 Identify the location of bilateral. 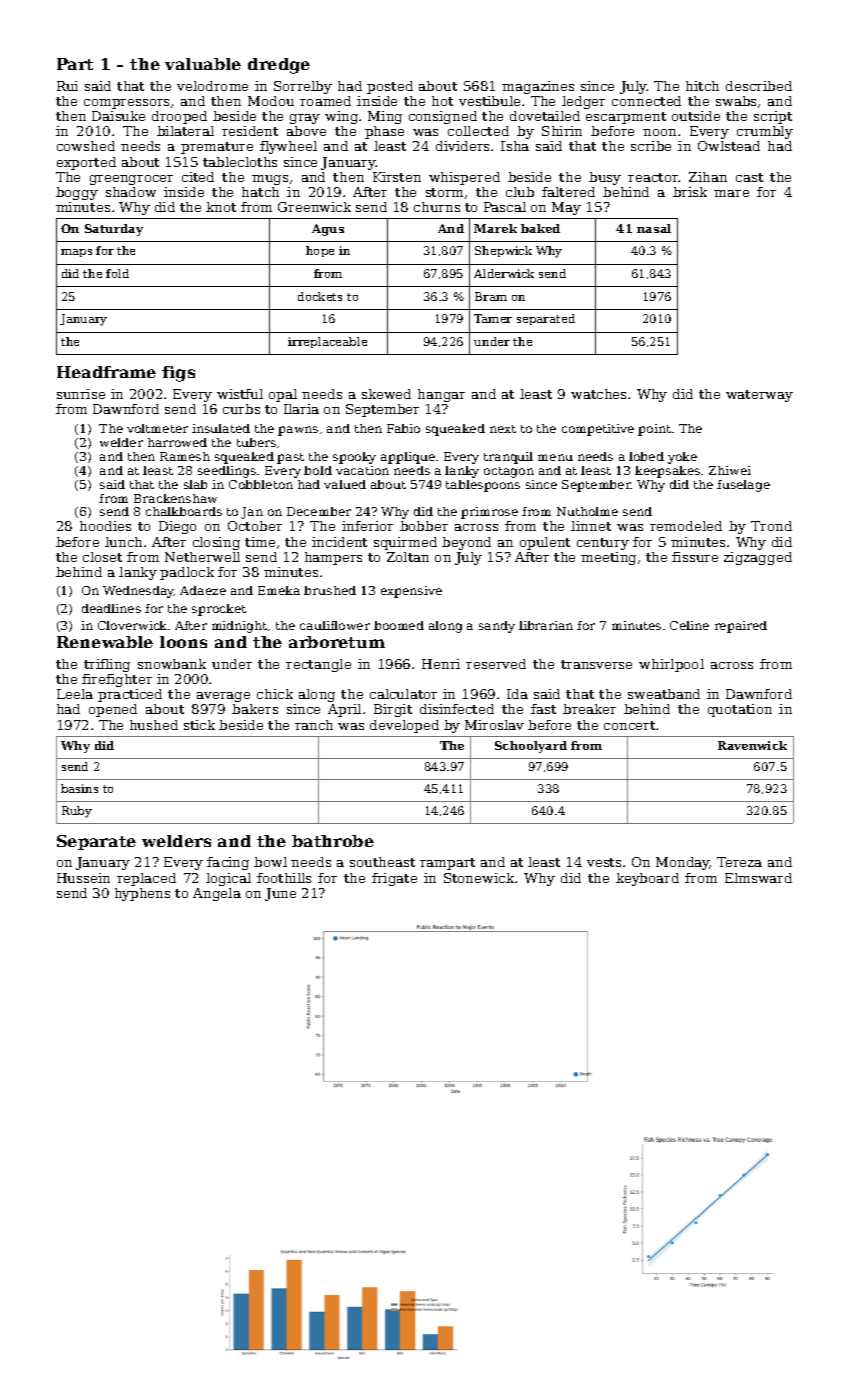
(185, 131).
